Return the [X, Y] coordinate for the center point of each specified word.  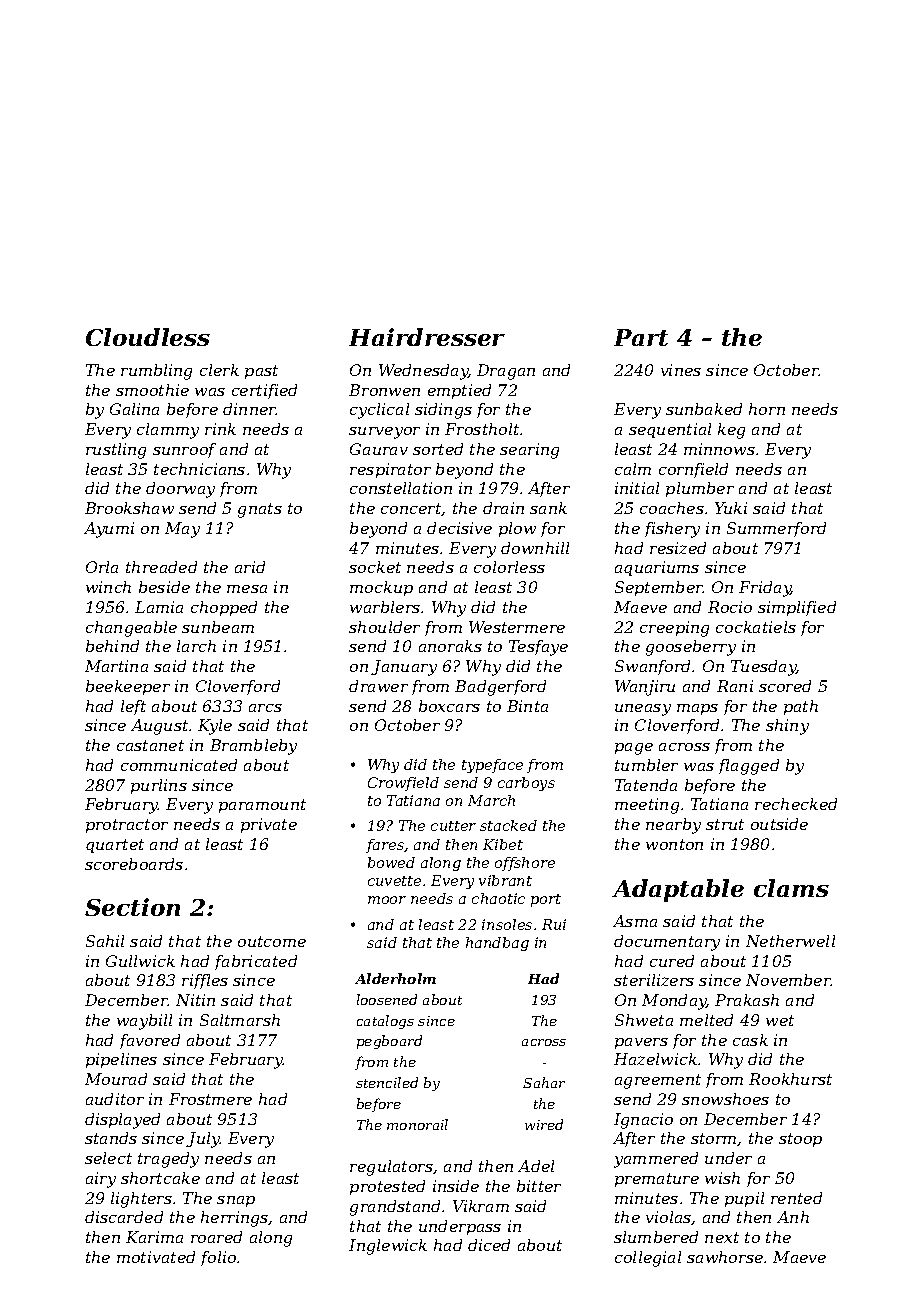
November [788, 980]
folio [218, 1258]
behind [112, 646]
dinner [250, 409]
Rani [735, 686]
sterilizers [654, 980]
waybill [144, 1022]
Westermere [517, 627]
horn [767, 409]
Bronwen [384, 390]
